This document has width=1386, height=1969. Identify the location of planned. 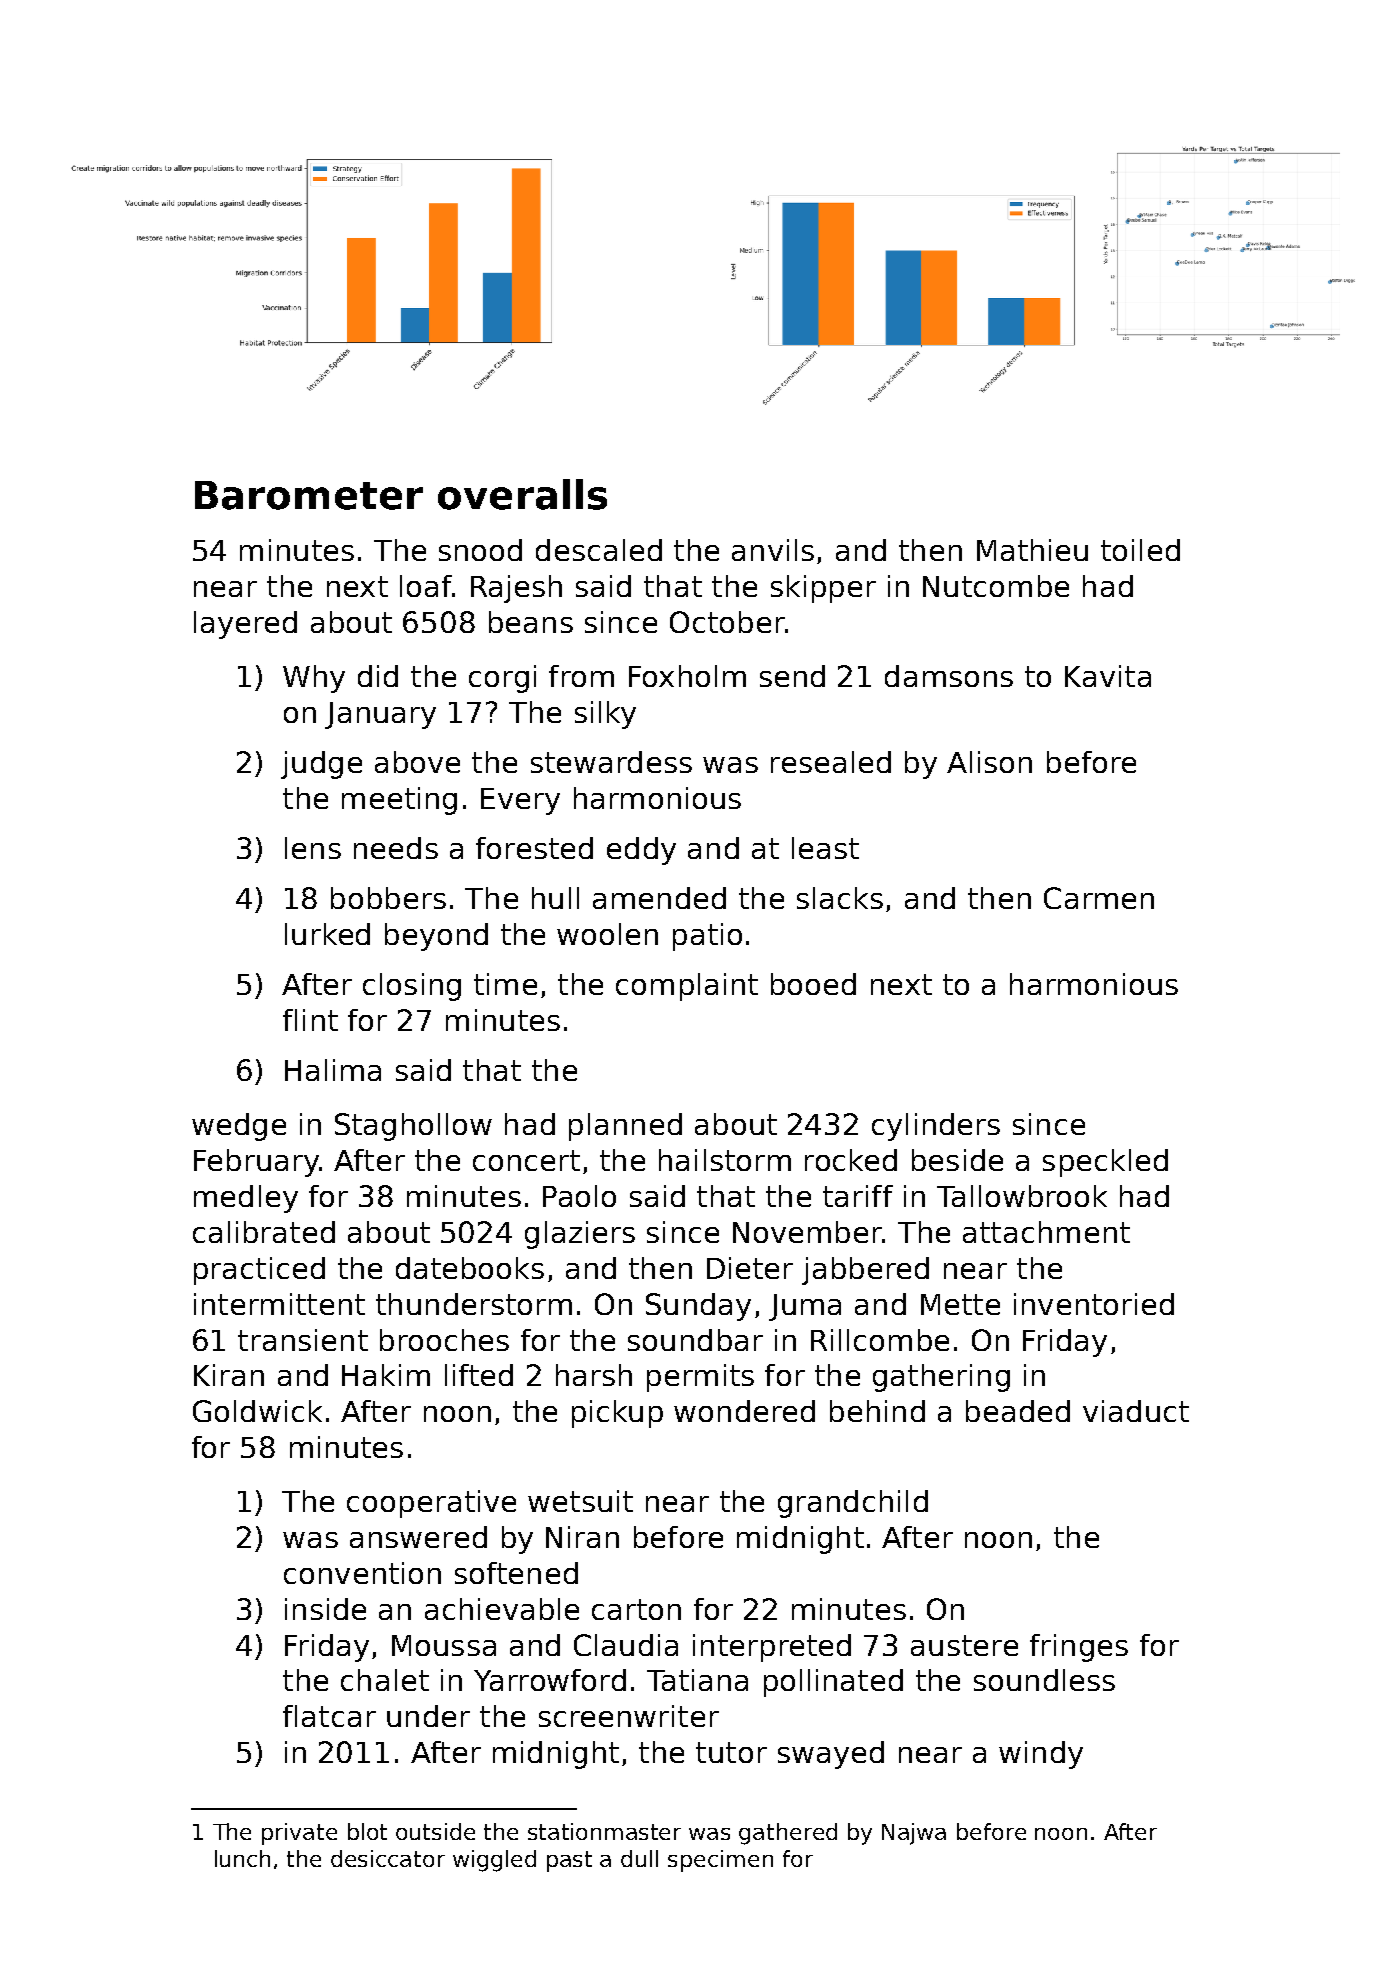
(625, 1127).
